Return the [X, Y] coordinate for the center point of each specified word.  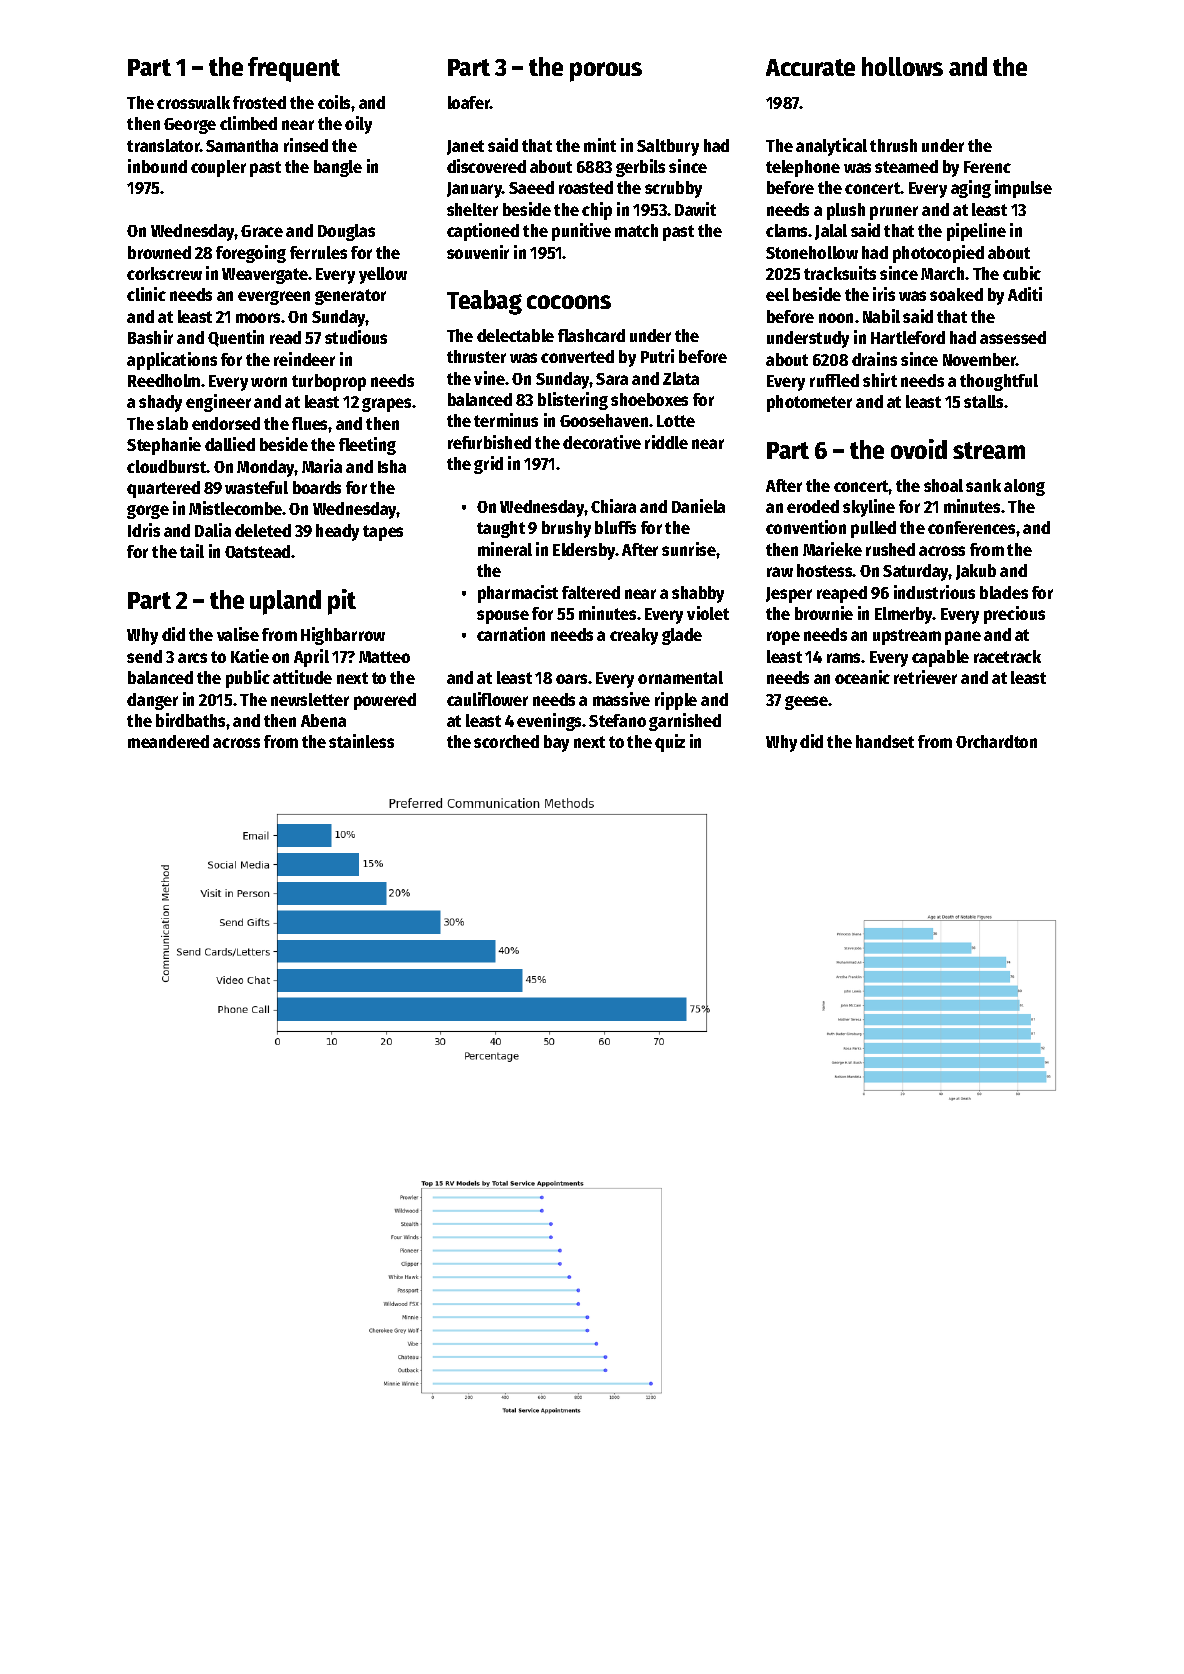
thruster [476, 356]
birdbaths [190, 720]
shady [160, 403]
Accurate [810, 67]
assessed [1013, 337]
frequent [294, 69]
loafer [469, 102]
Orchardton [996, 741]
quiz [670, 743]
